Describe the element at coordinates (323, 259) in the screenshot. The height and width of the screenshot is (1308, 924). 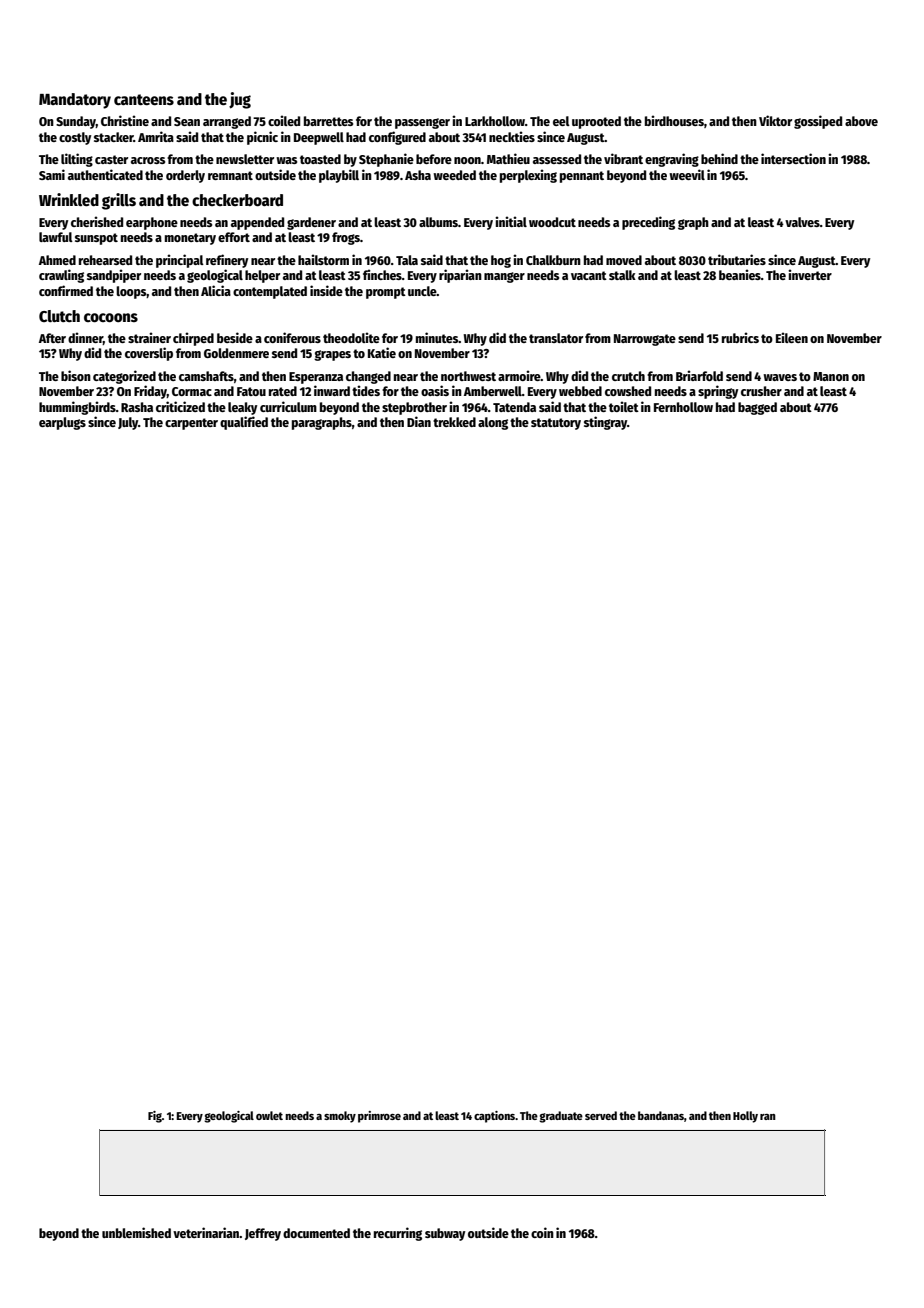
I see `hailstorm` at that location.
